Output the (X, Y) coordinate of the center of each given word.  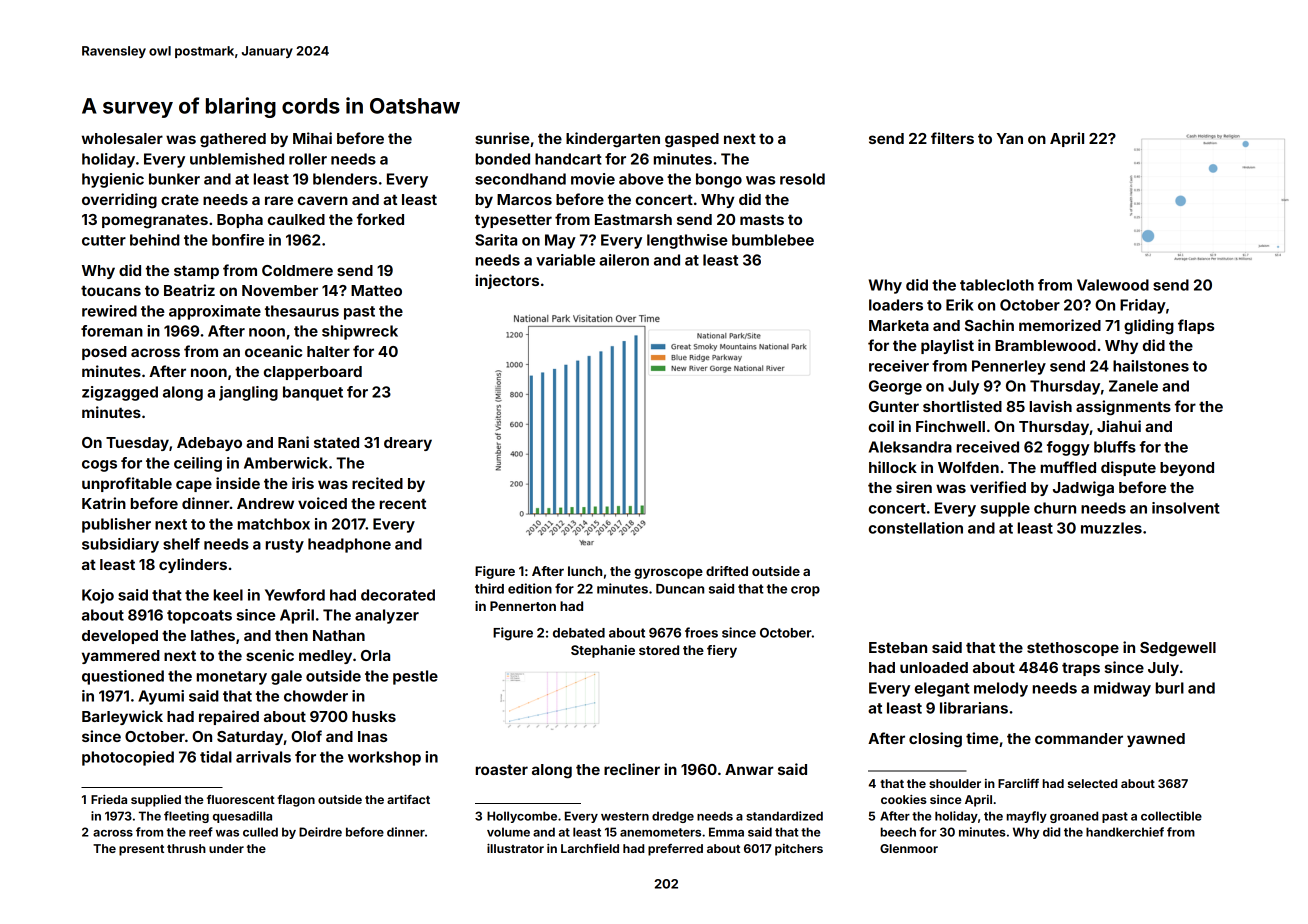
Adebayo (209, 444)
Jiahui (1119, 426)
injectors (507, 281)
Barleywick (122, 717)
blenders (345, 179)
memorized (1060, 325)
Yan (1010, 138)
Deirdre (320, 832)
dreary (408, 444)
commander (1079, 738)
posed (104, 353)
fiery (722, 651)
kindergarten (613, 140)
